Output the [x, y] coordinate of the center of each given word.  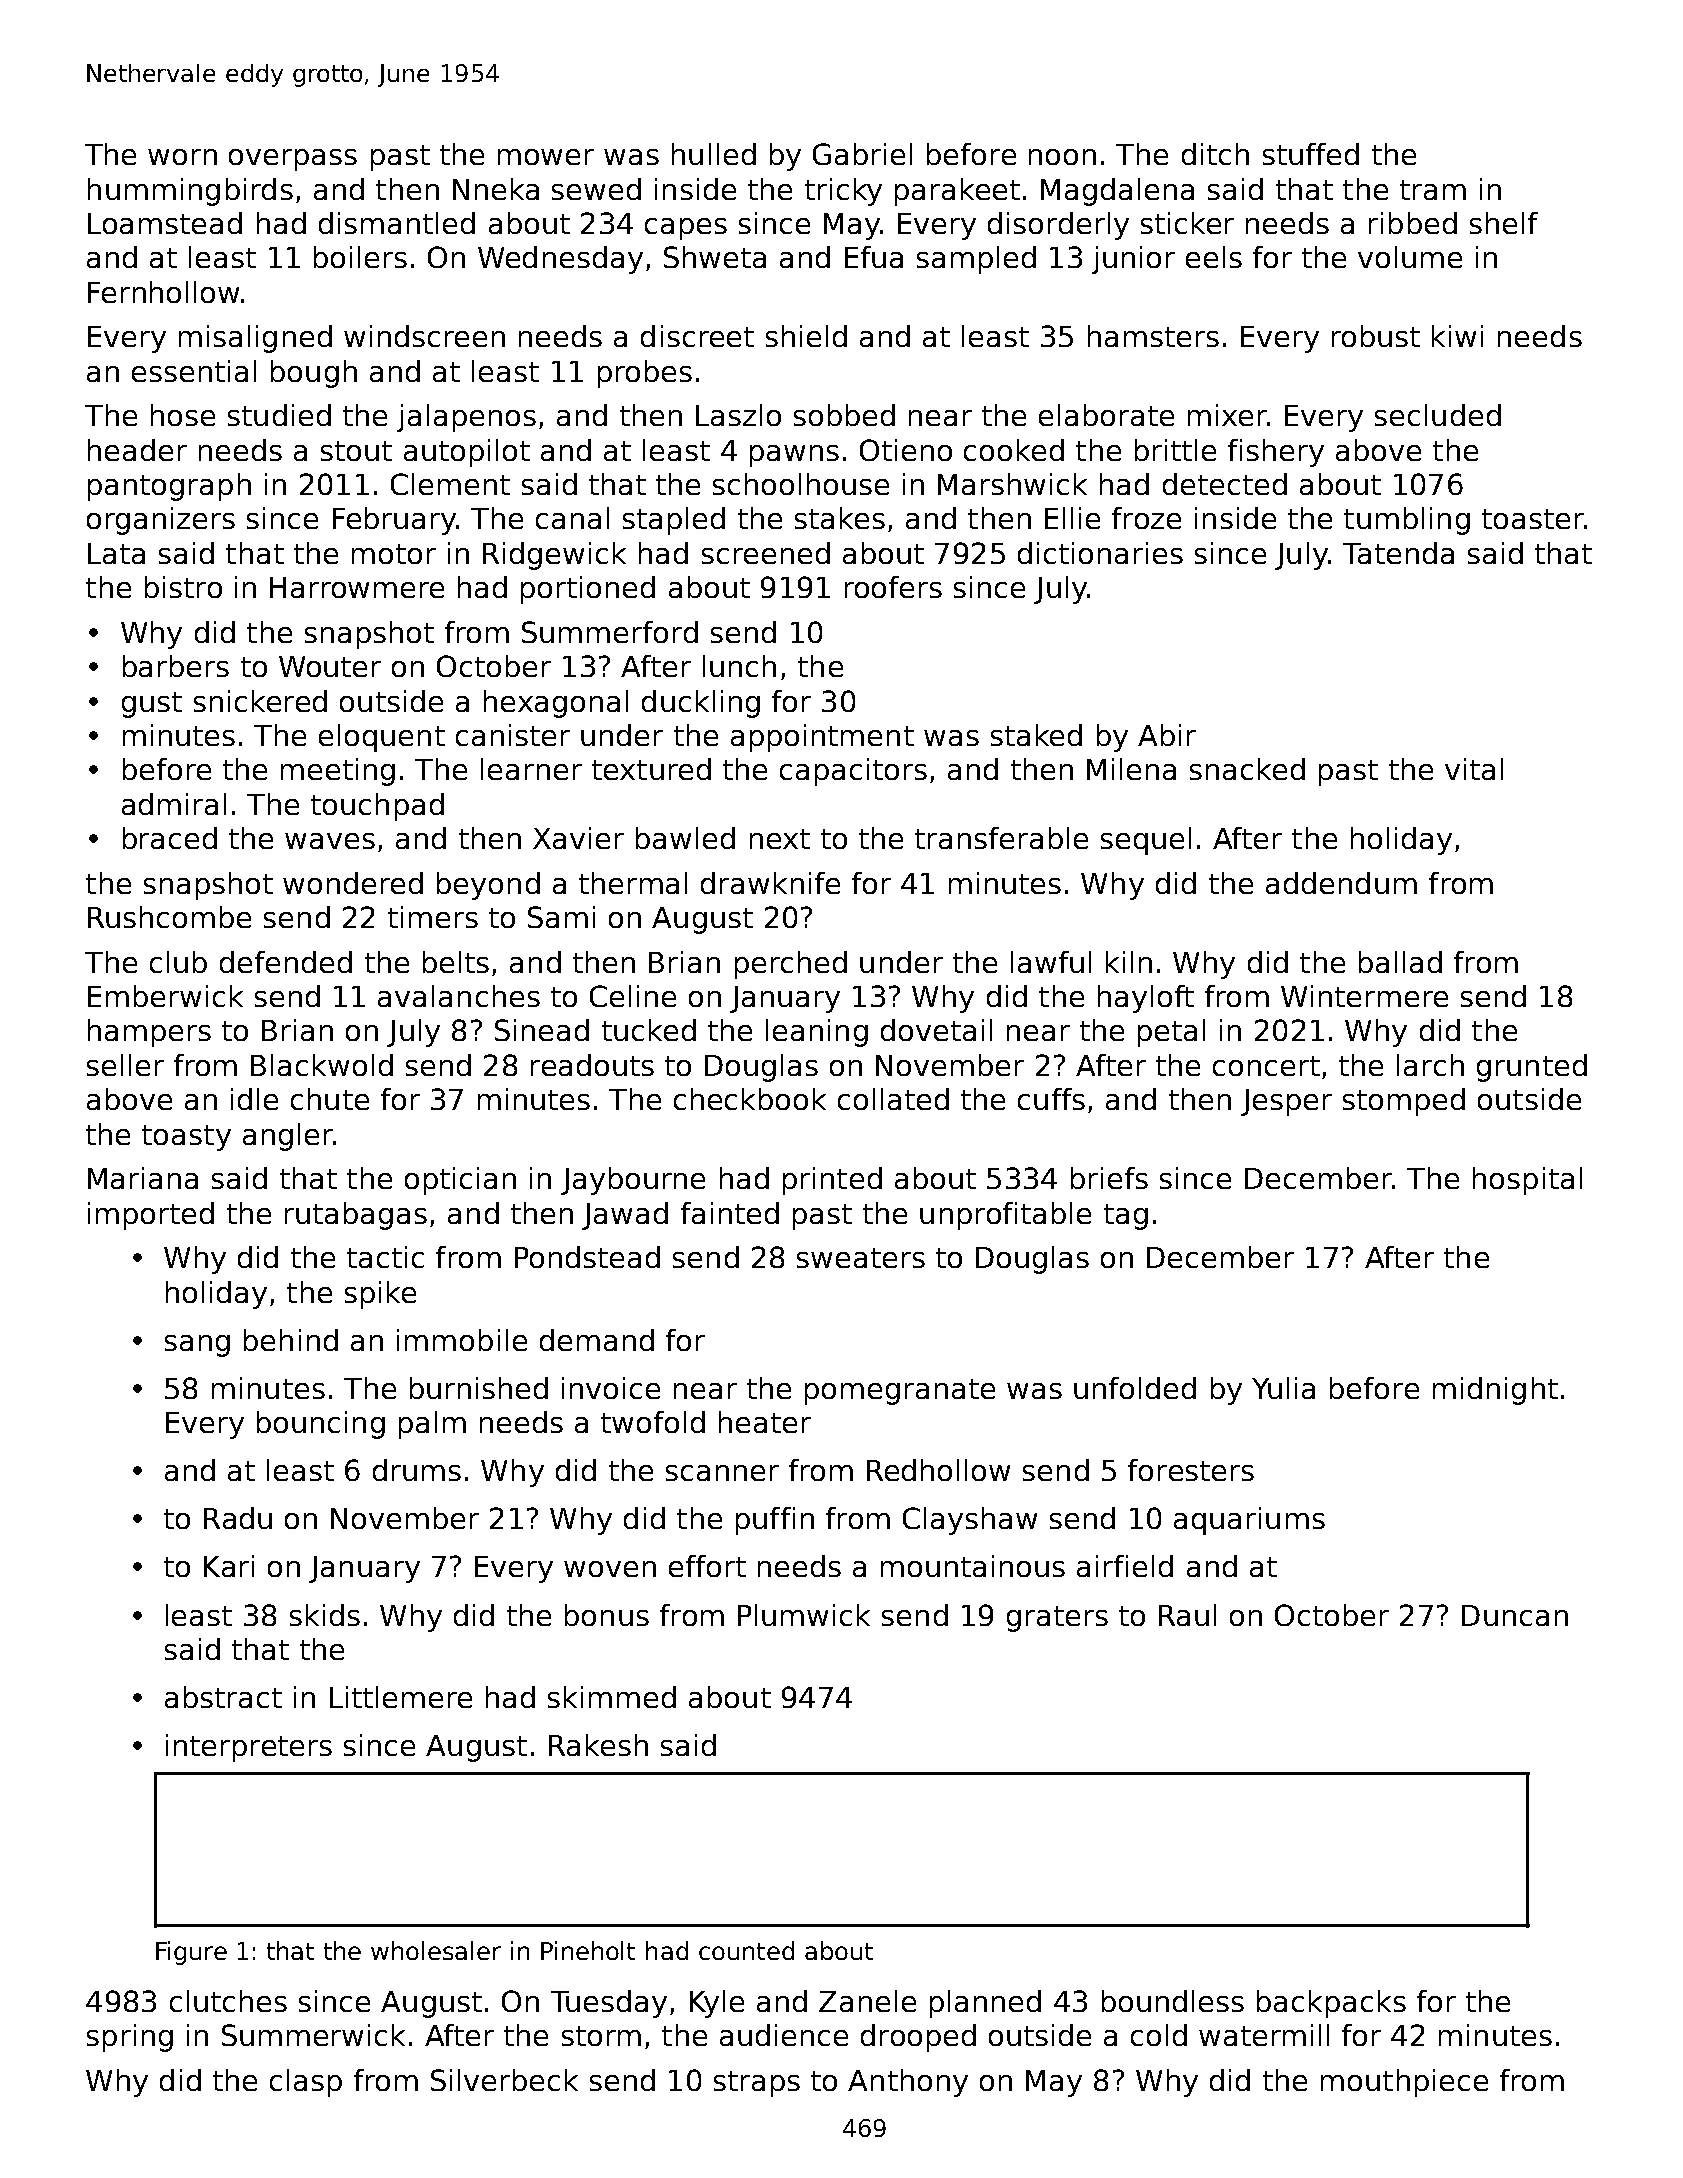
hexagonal [556, 704]
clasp [306, 2083]
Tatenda [1398, 553]
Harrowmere [357, 587]
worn [182, 157]
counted [746, 1950]
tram [1433, 190]
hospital [1527, 1181]
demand [597, 1340]
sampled [976, 260]
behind [291, 1340]
